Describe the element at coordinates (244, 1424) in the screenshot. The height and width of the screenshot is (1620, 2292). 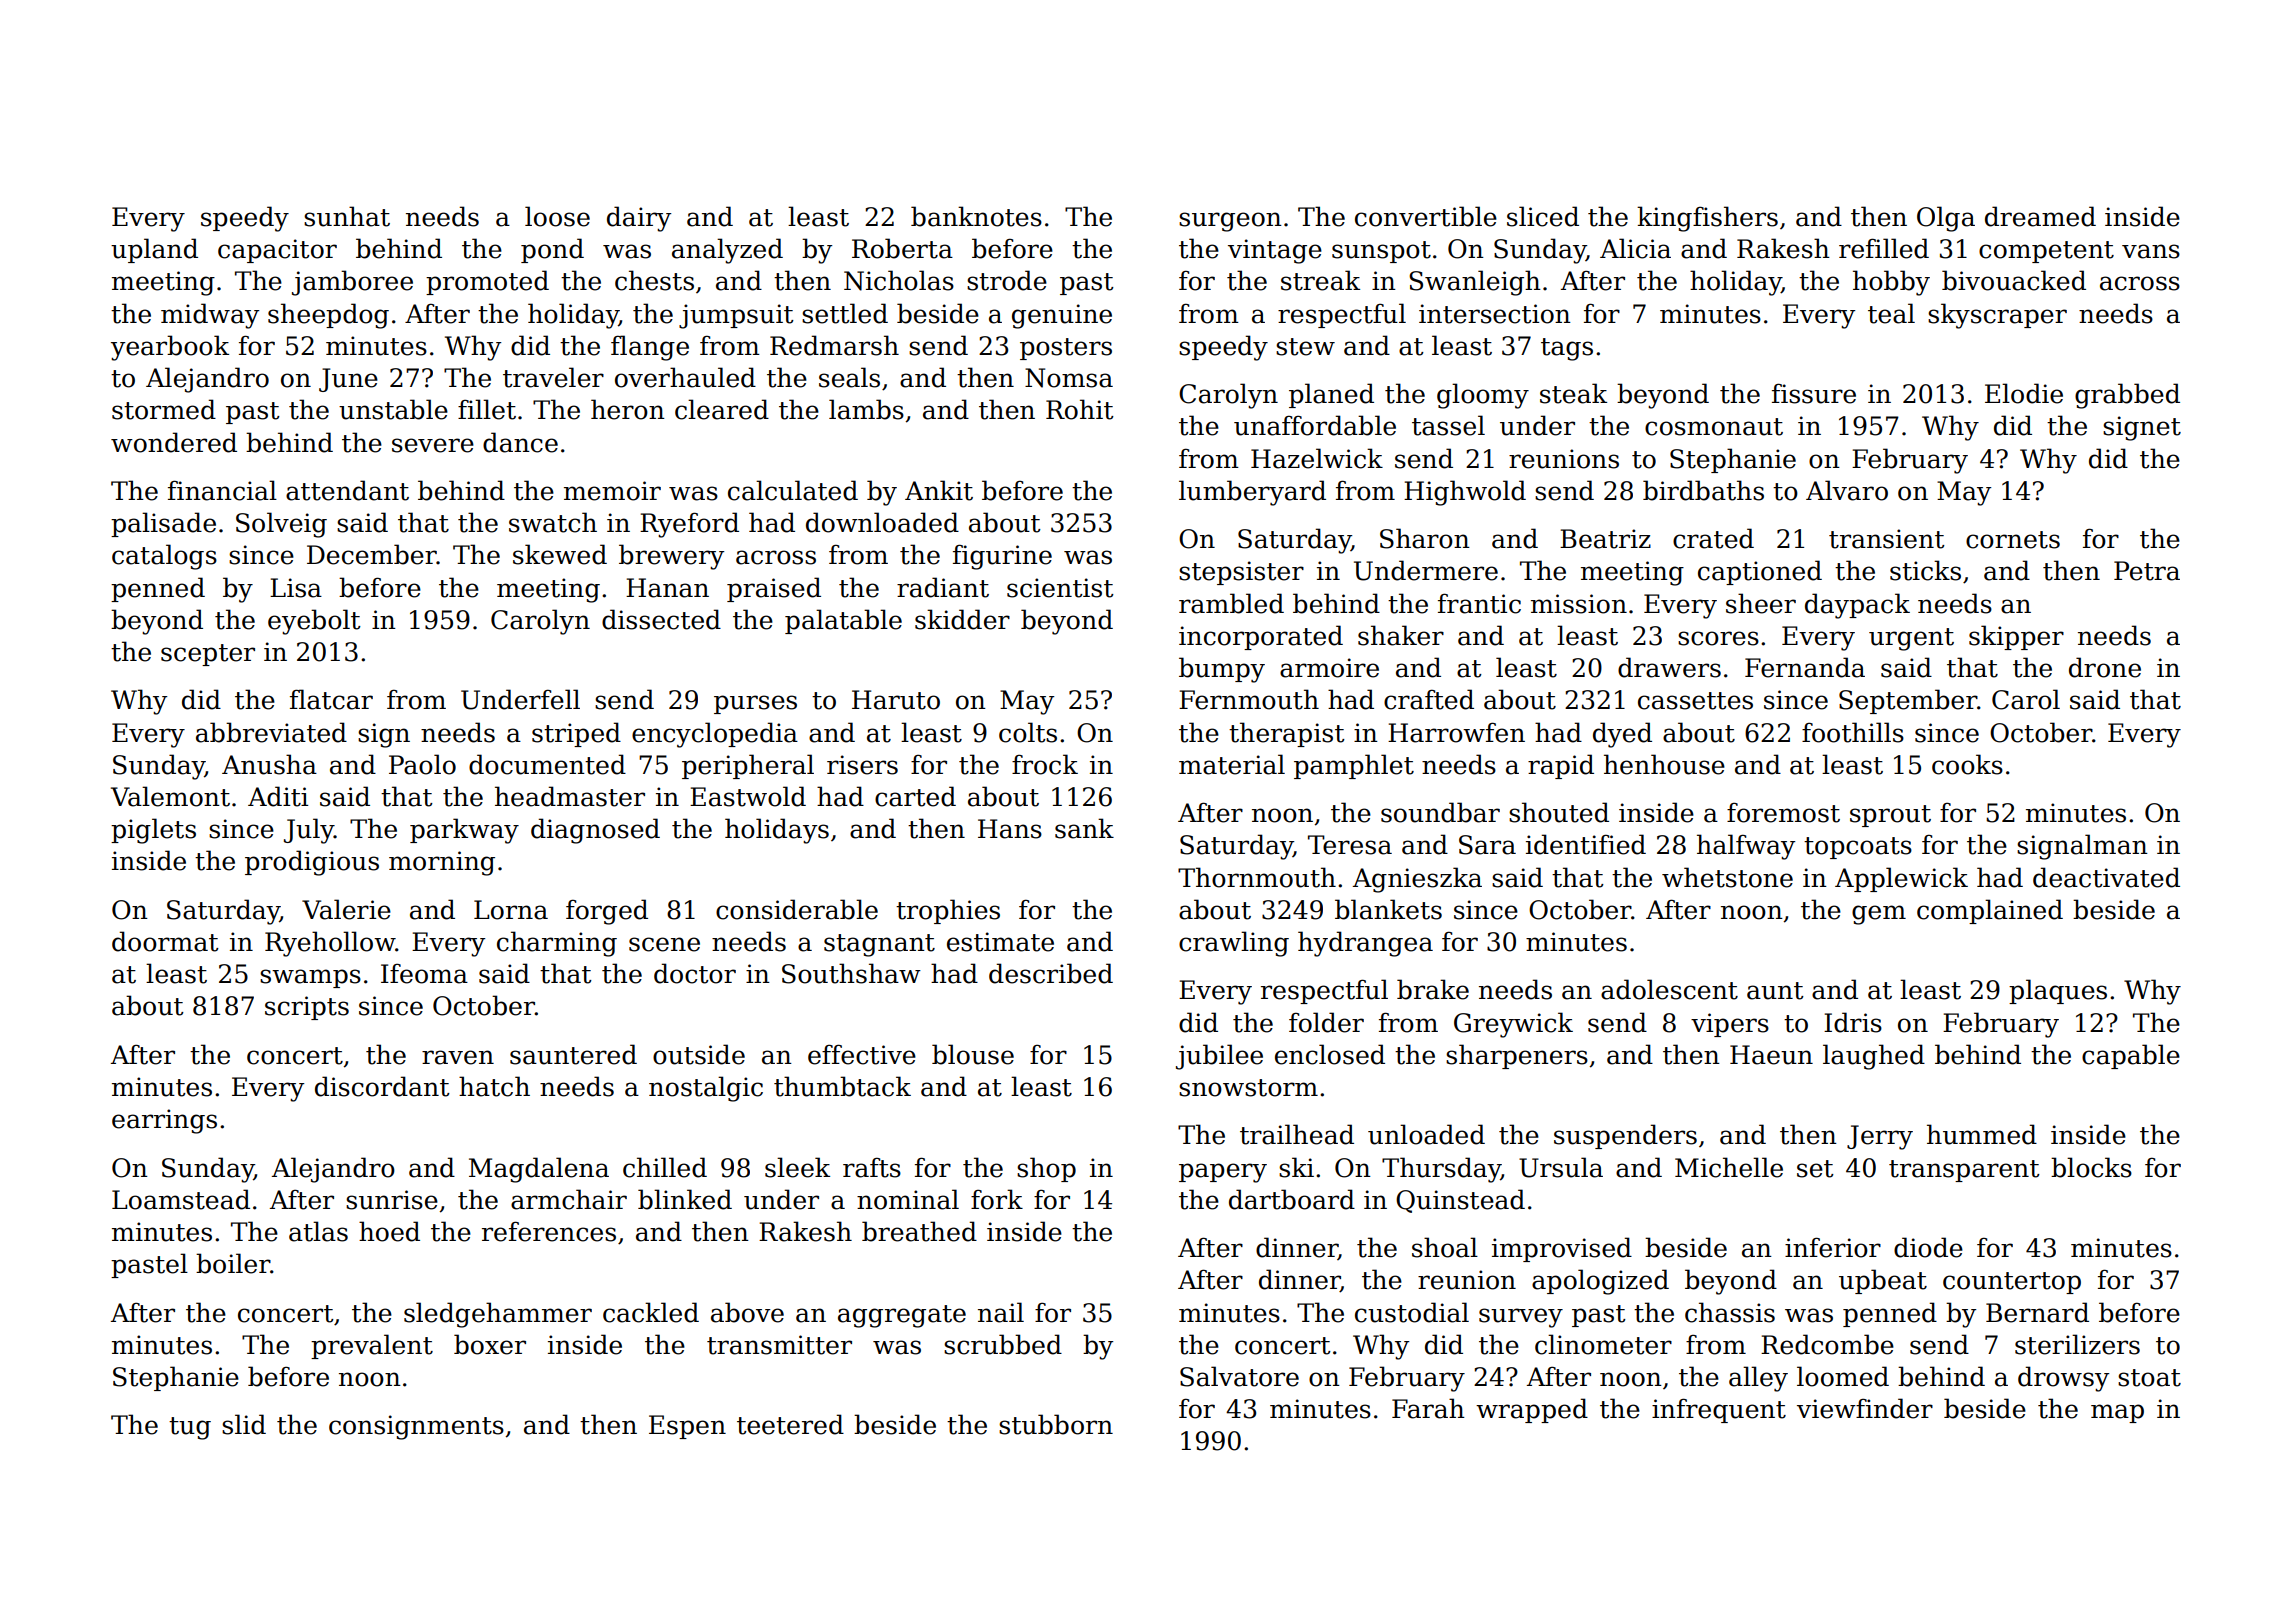
I see `slid` at that location.
